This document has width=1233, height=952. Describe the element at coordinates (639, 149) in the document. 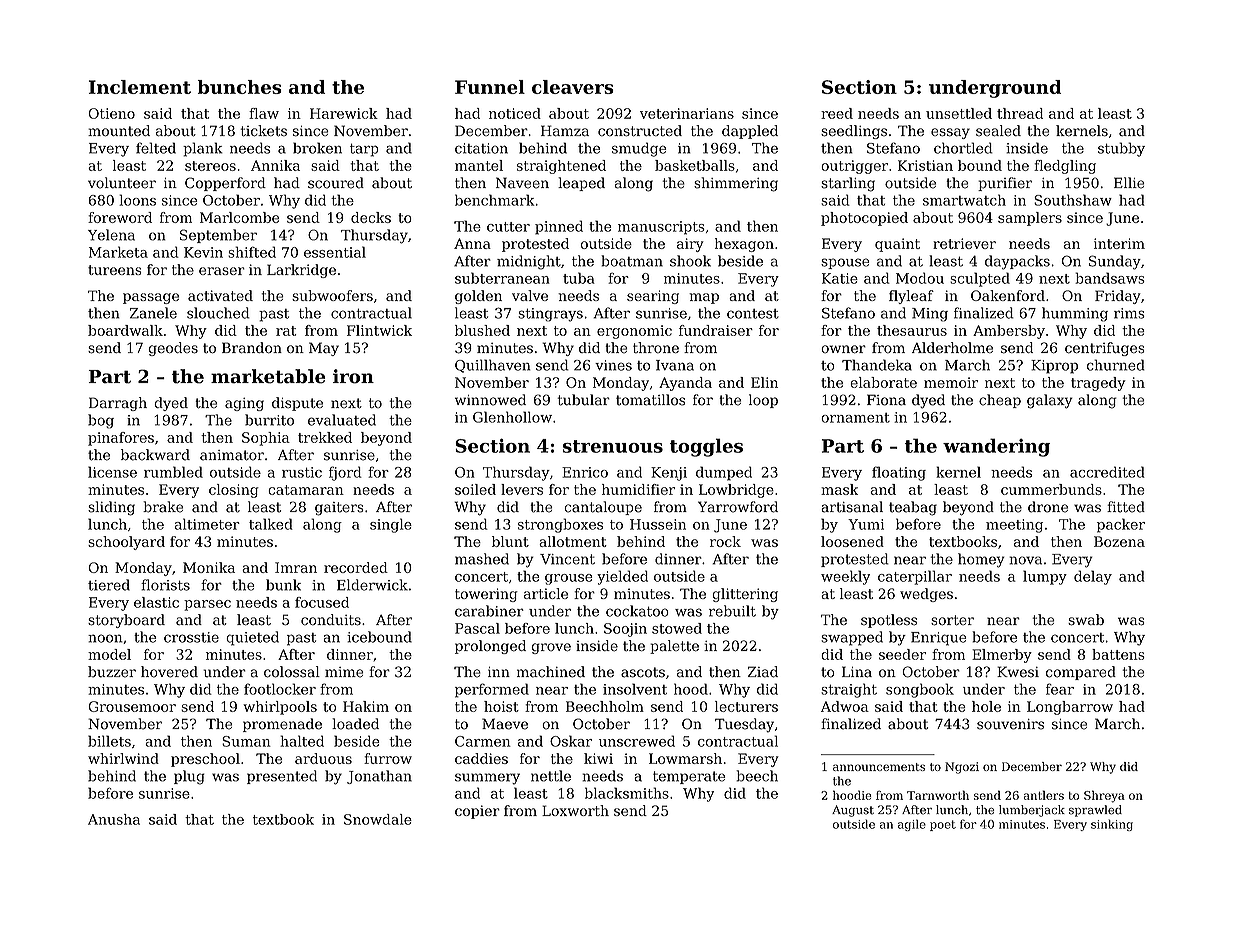

I see `smudge` at that location.
